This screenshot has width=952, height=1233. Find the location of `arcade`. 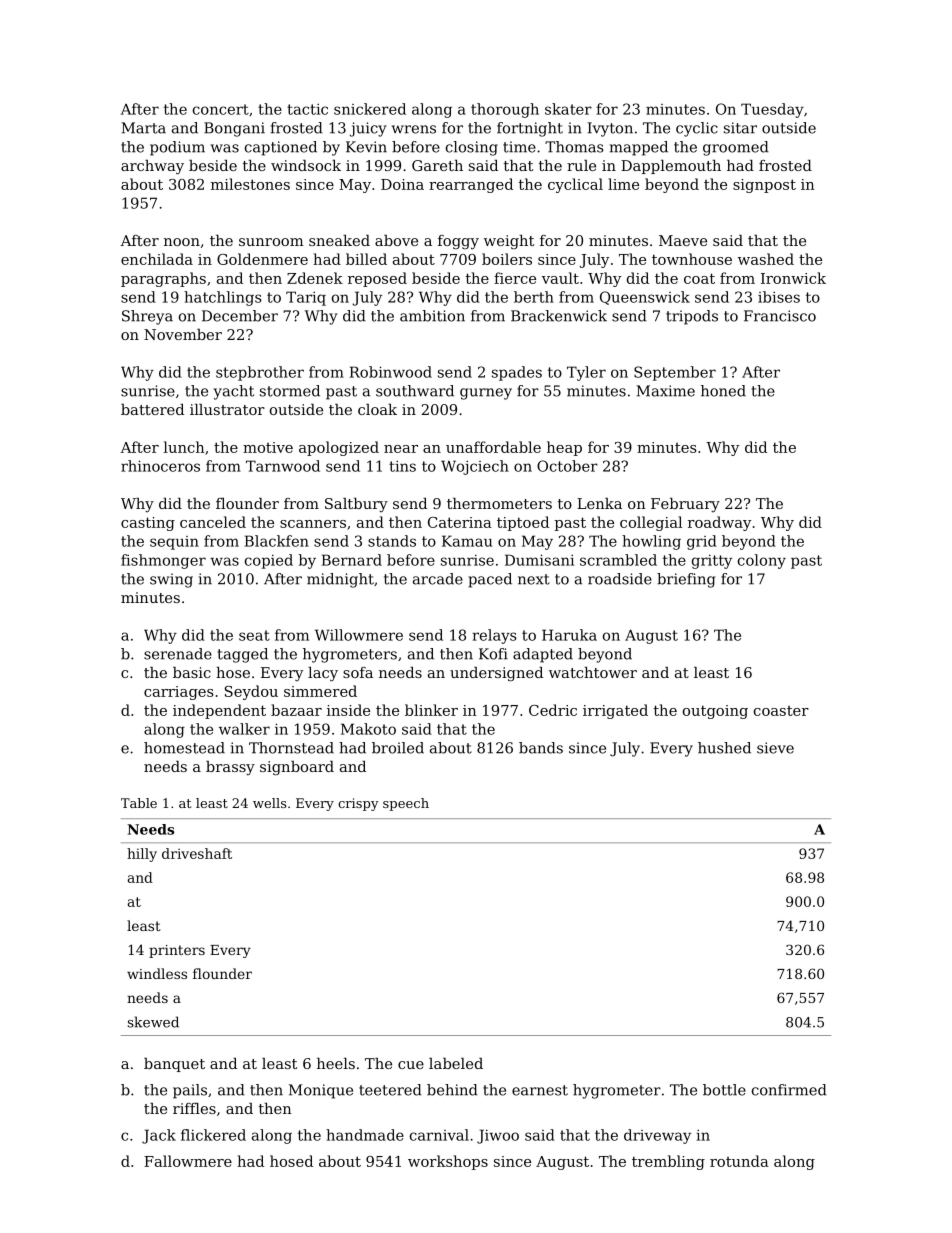

arcade is located at coordinates (438, 579).
